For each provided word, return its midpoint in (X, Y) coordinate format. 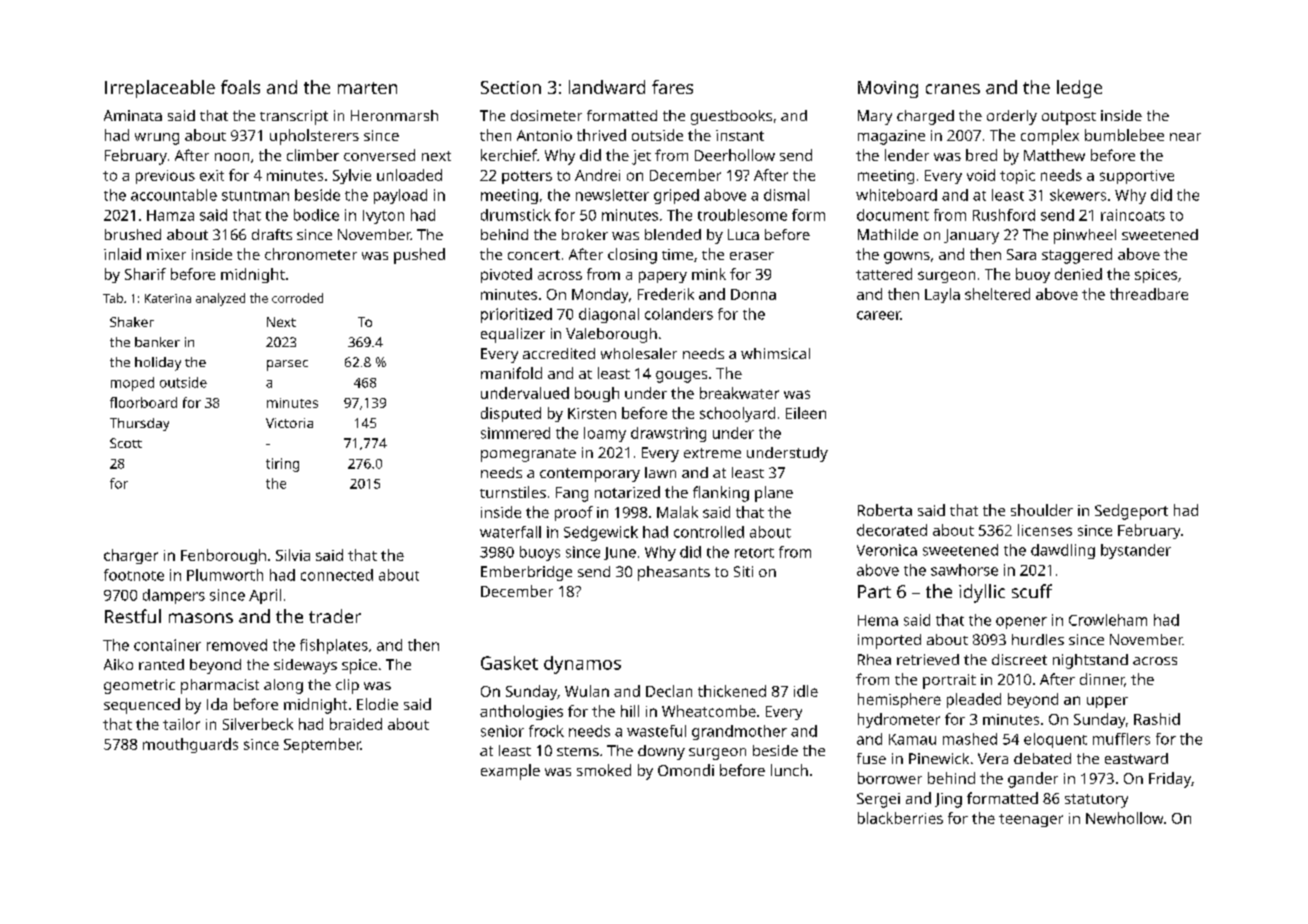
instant (740, 135)
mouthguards (190, 745)
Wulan (587, 691)
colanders (679, 314)
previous (165, 177)
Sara (1021, 254)
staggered (1077, 256)
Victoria (289, 423)
